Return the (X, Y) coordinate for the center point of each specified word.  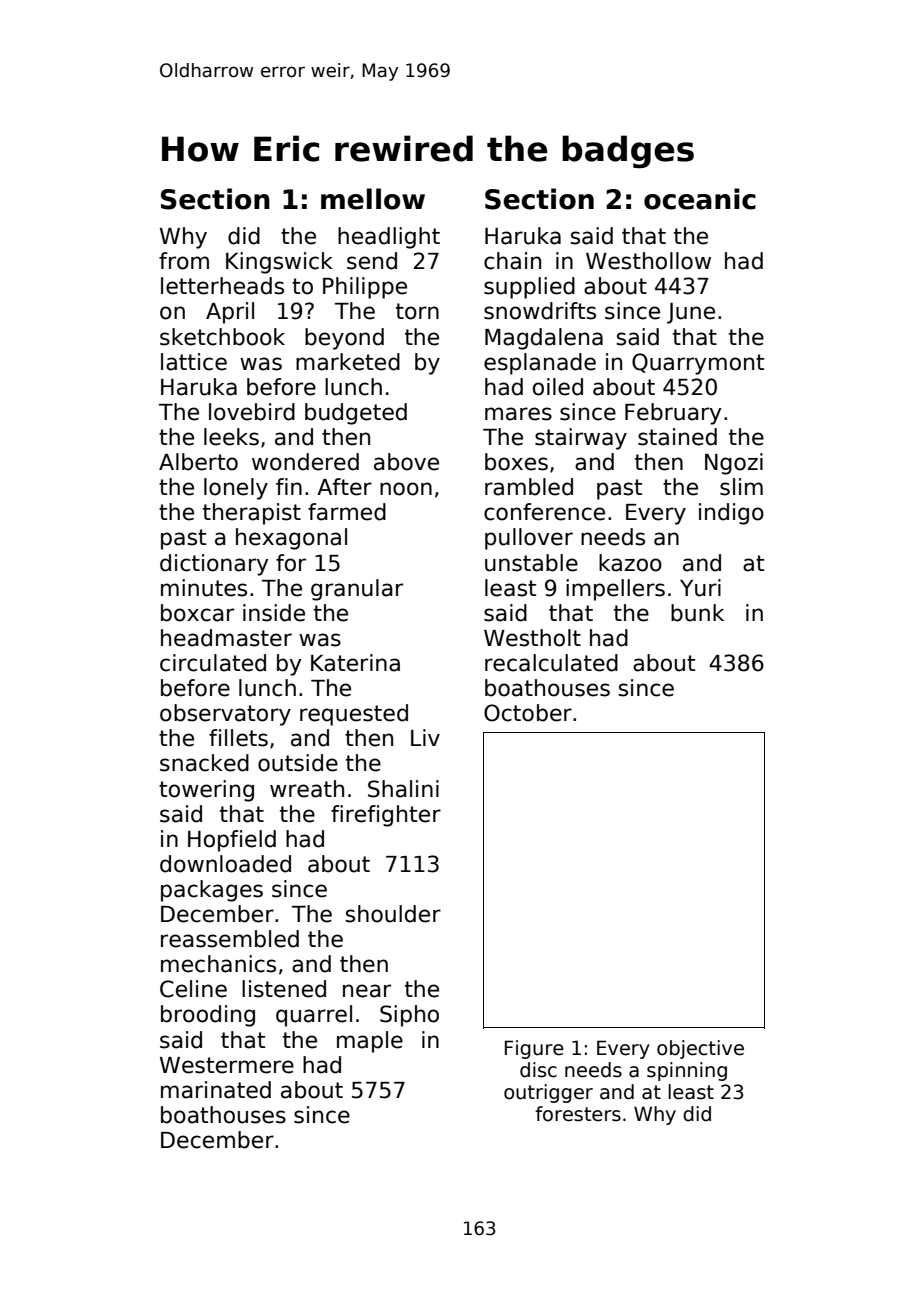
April (230, 313)
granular (357, 590)
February (673, 414)
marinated (216, 1090)
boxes (516, 462)
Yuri (700, 588)
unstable (531, 563)
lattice (194, 362)
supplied (529, 288)
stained (677, 437)
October (528, 713)
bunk (697, 613)
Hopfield (232, 841)
